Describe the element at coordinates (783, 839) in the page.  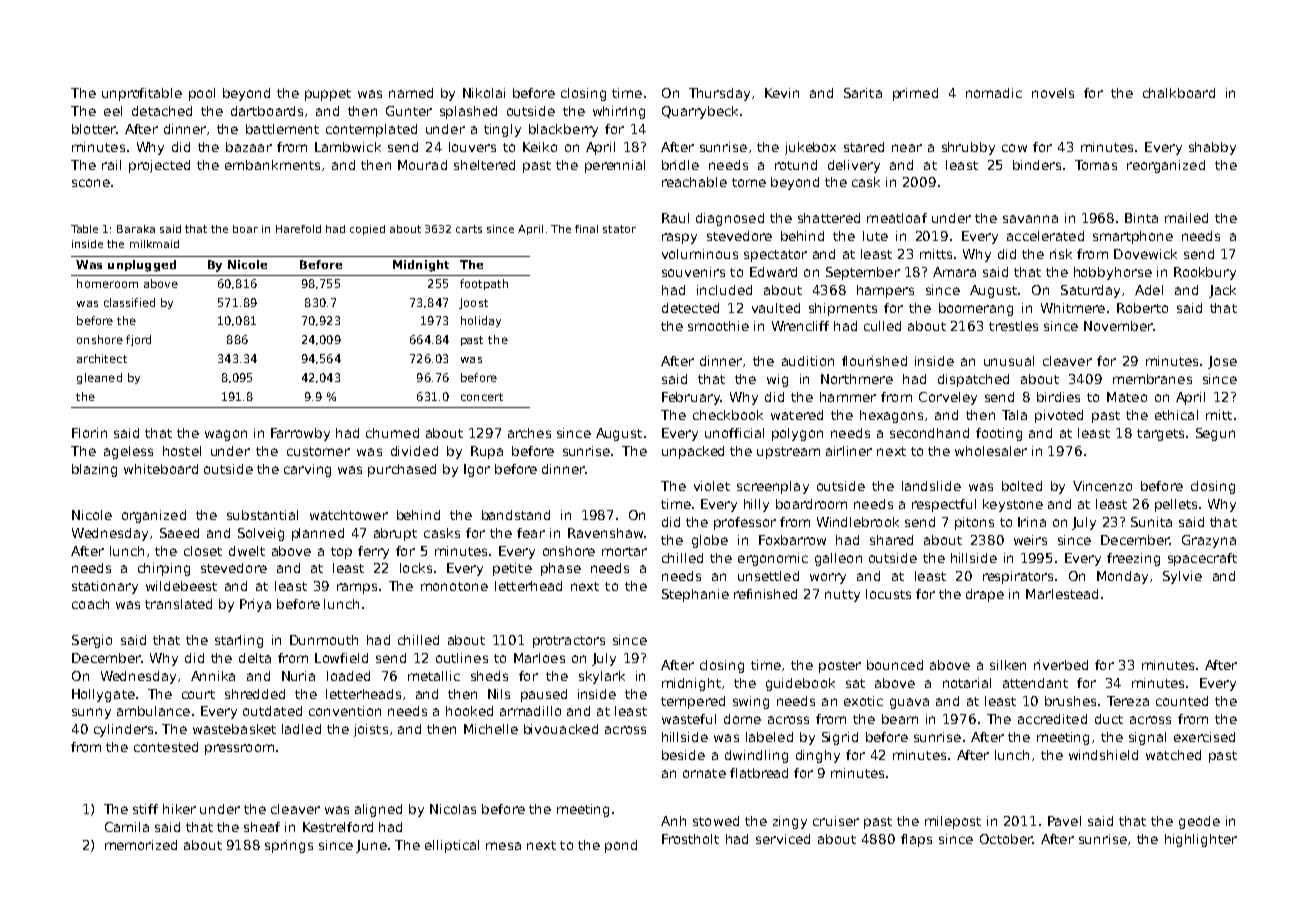
I see `serviced` at that location.
